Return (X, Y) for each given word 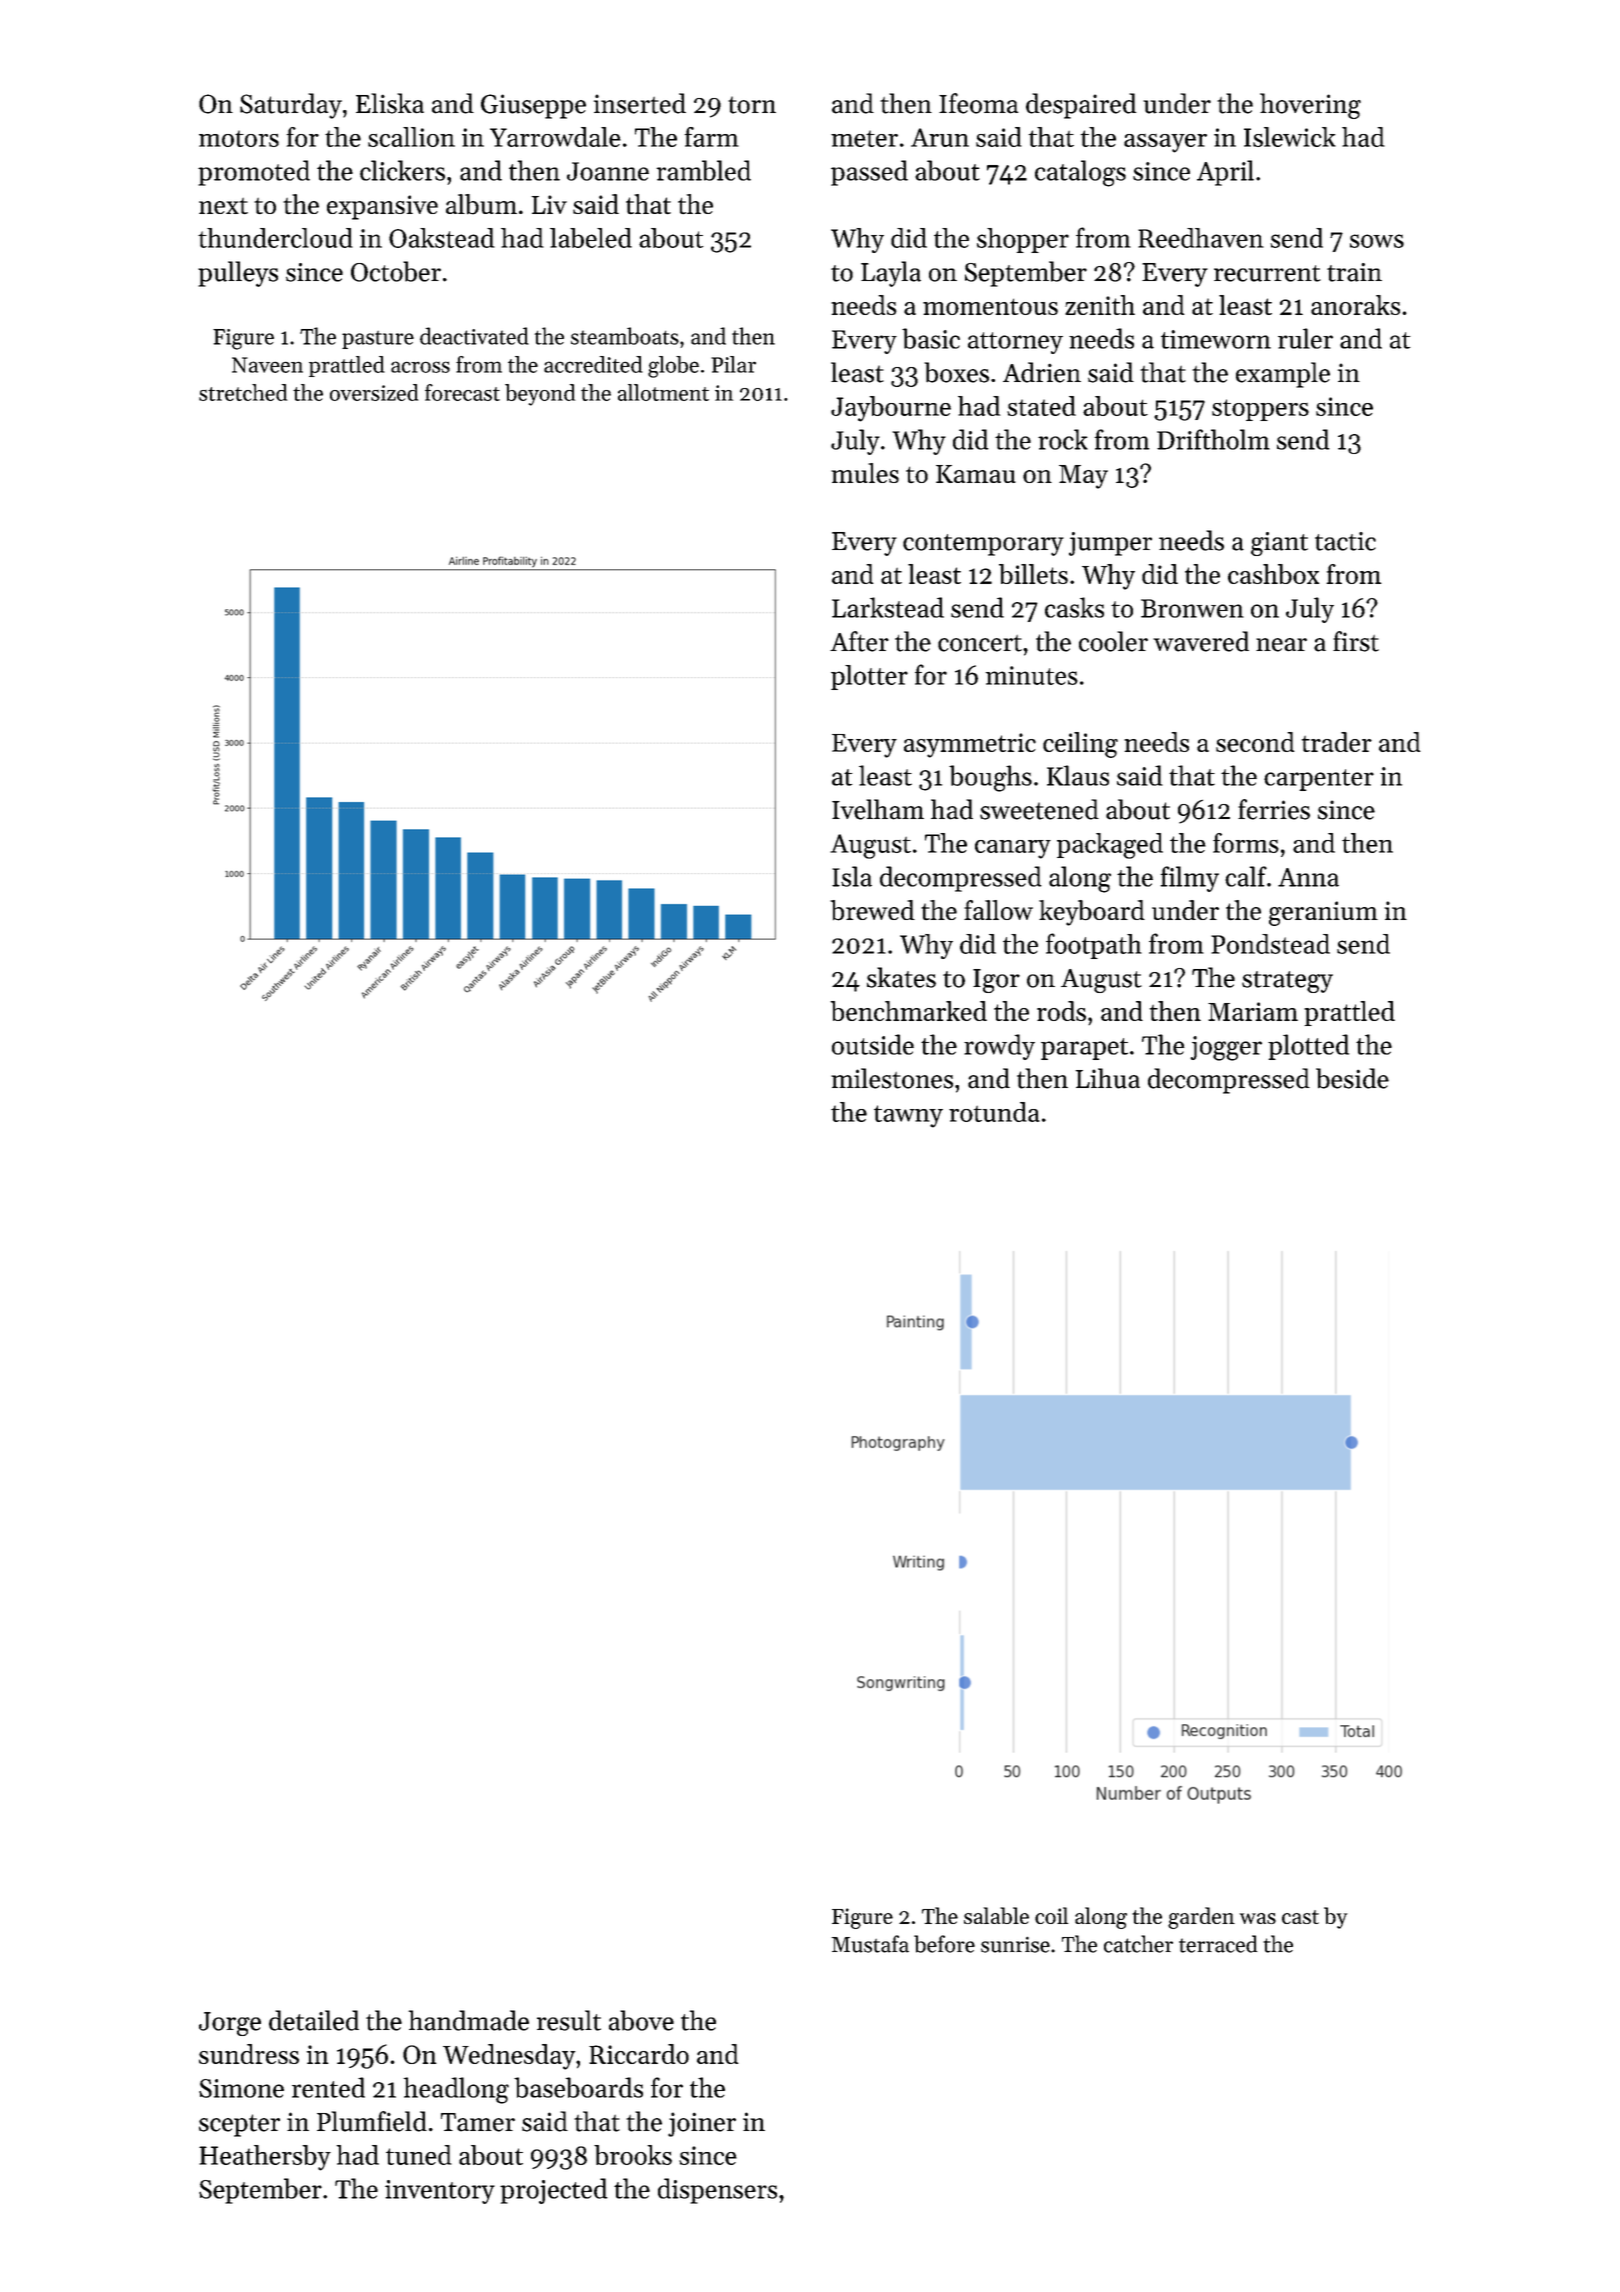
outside (873, 1044)
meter (864, 138)
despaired (1081, 106)
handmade (469, 2020)
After (859, 641)
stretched (243, 392)
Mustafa (870, 1944)
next (223, 206)
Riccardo (639, 2054)
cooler (1113, 641)
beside (1352, 1078)
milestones (892, 1078)
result (569, 2020)
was (1258, 1918)
